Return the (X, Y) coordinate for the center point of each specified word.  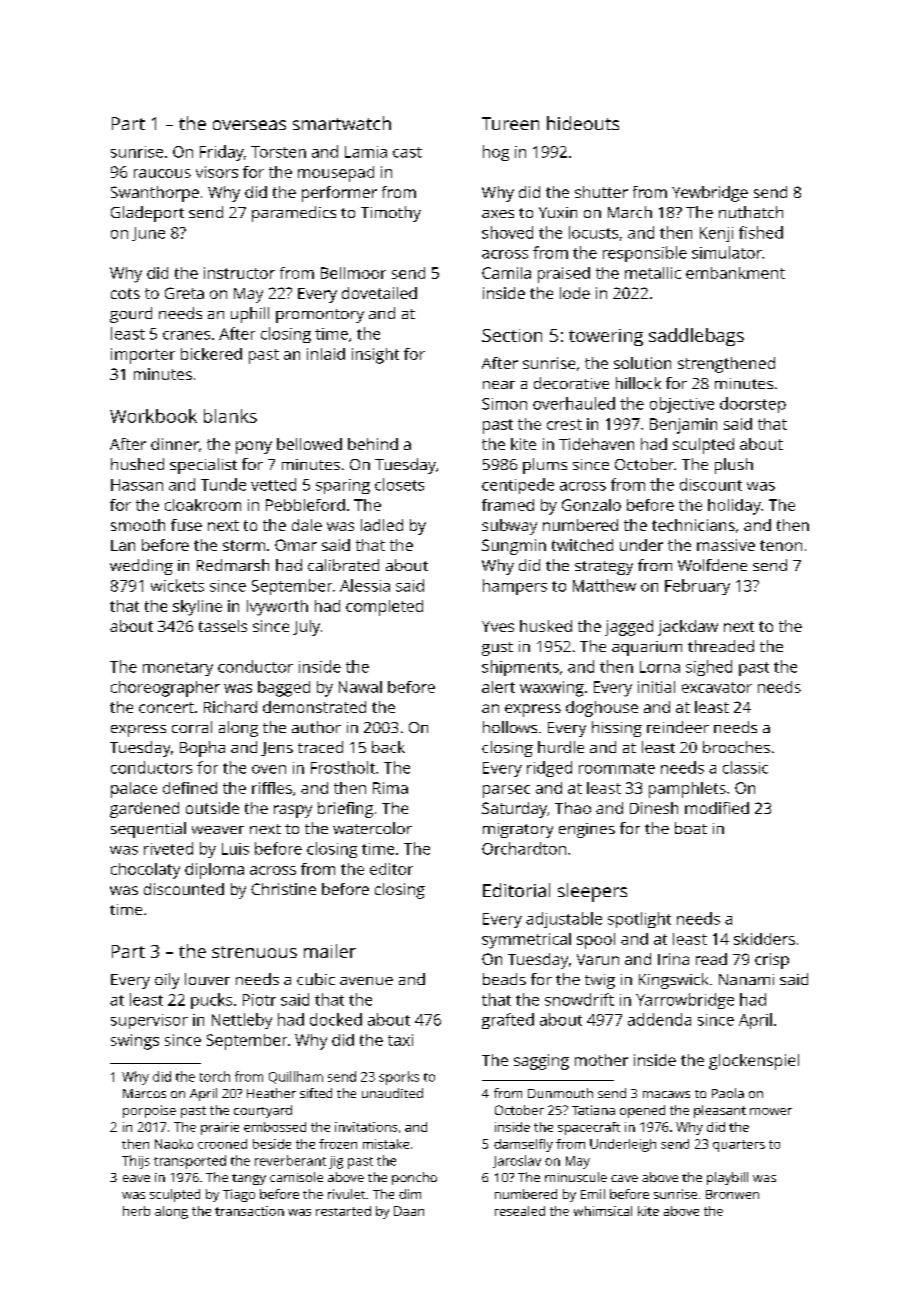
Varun (598, 959)
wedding (141, 567)
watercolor (372, 828)
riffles (272, 788)
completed (384, 608)
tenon (781, 545)
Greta (184, 293)
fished (761, 232)
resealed (520, 1211)
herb (136, 1211)
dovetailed (379, 293)
